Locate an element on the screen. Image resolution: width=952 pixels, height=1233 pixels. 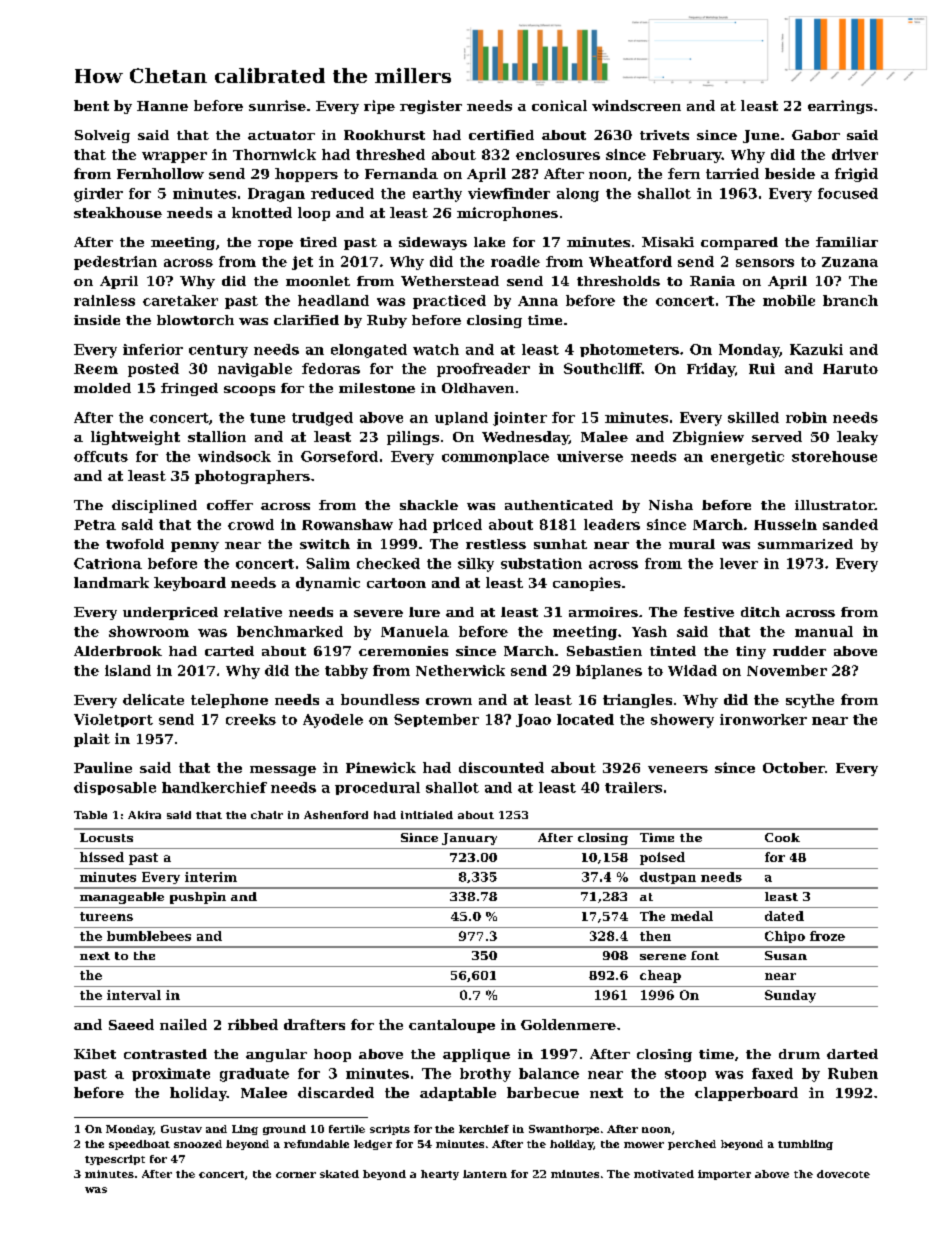
creeks is located at coordinates (251, 719).
